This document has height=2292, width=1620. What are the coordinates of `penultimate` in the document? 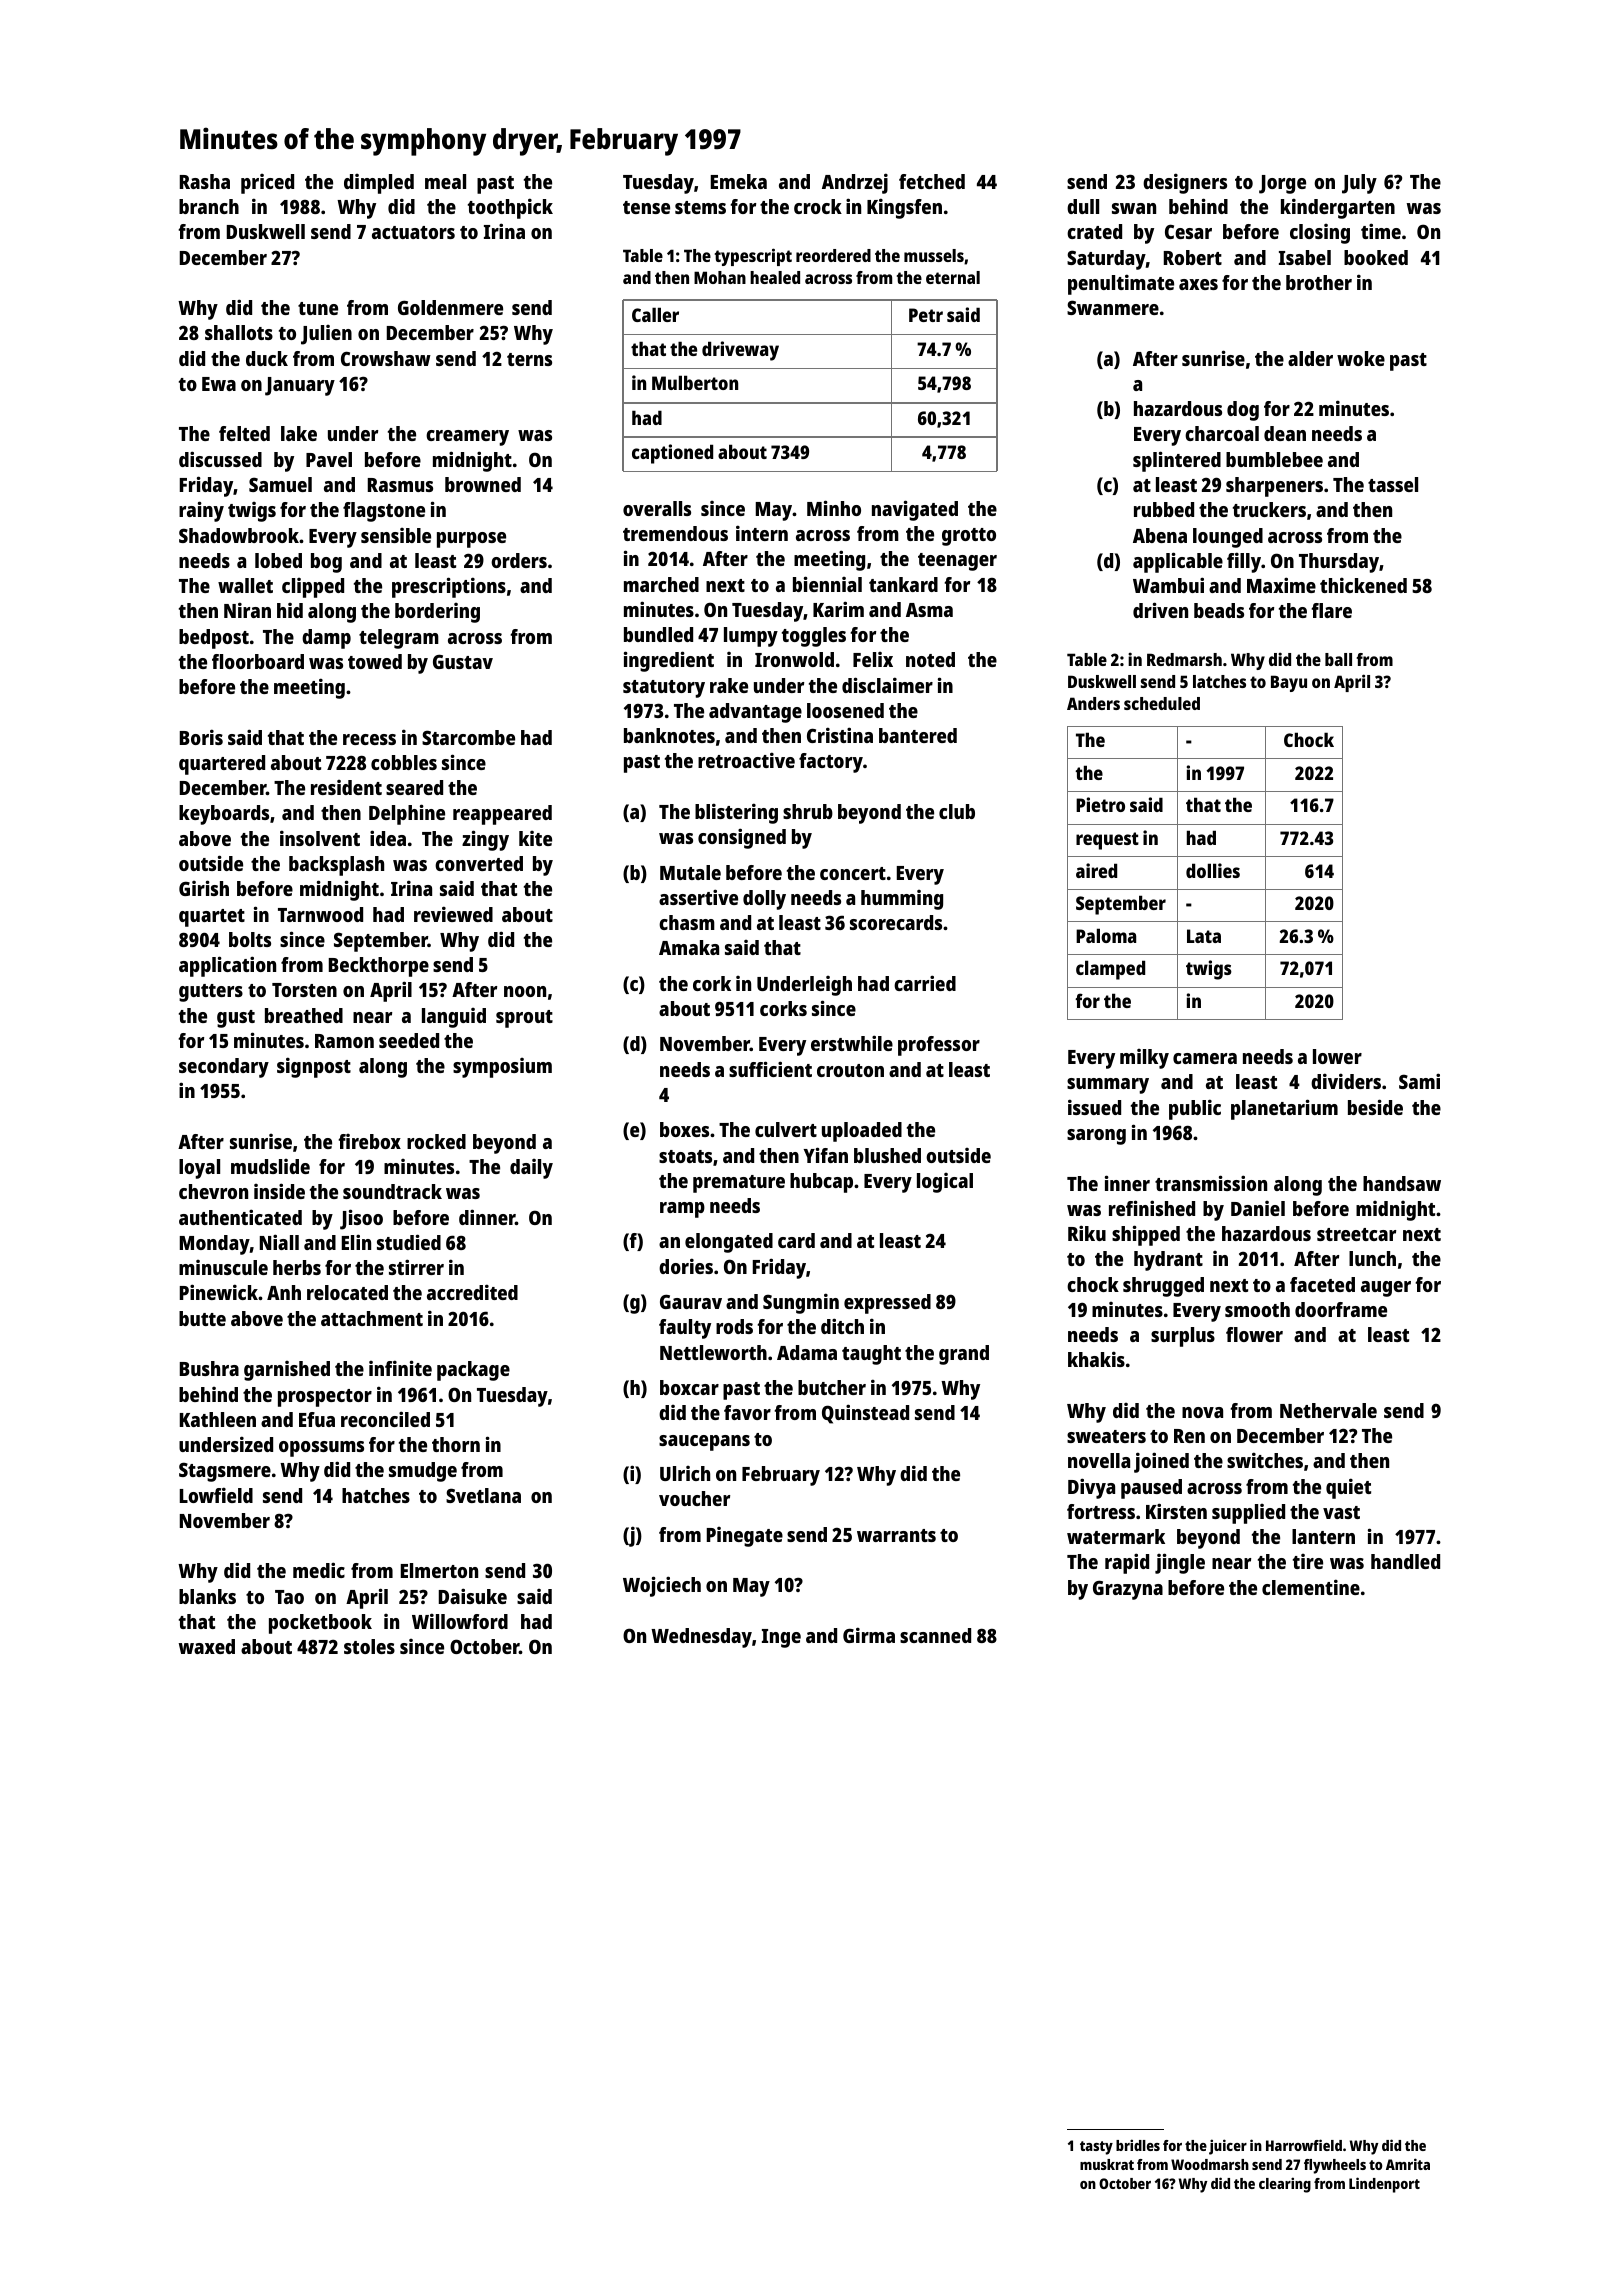 It's located at (1121, 284).
